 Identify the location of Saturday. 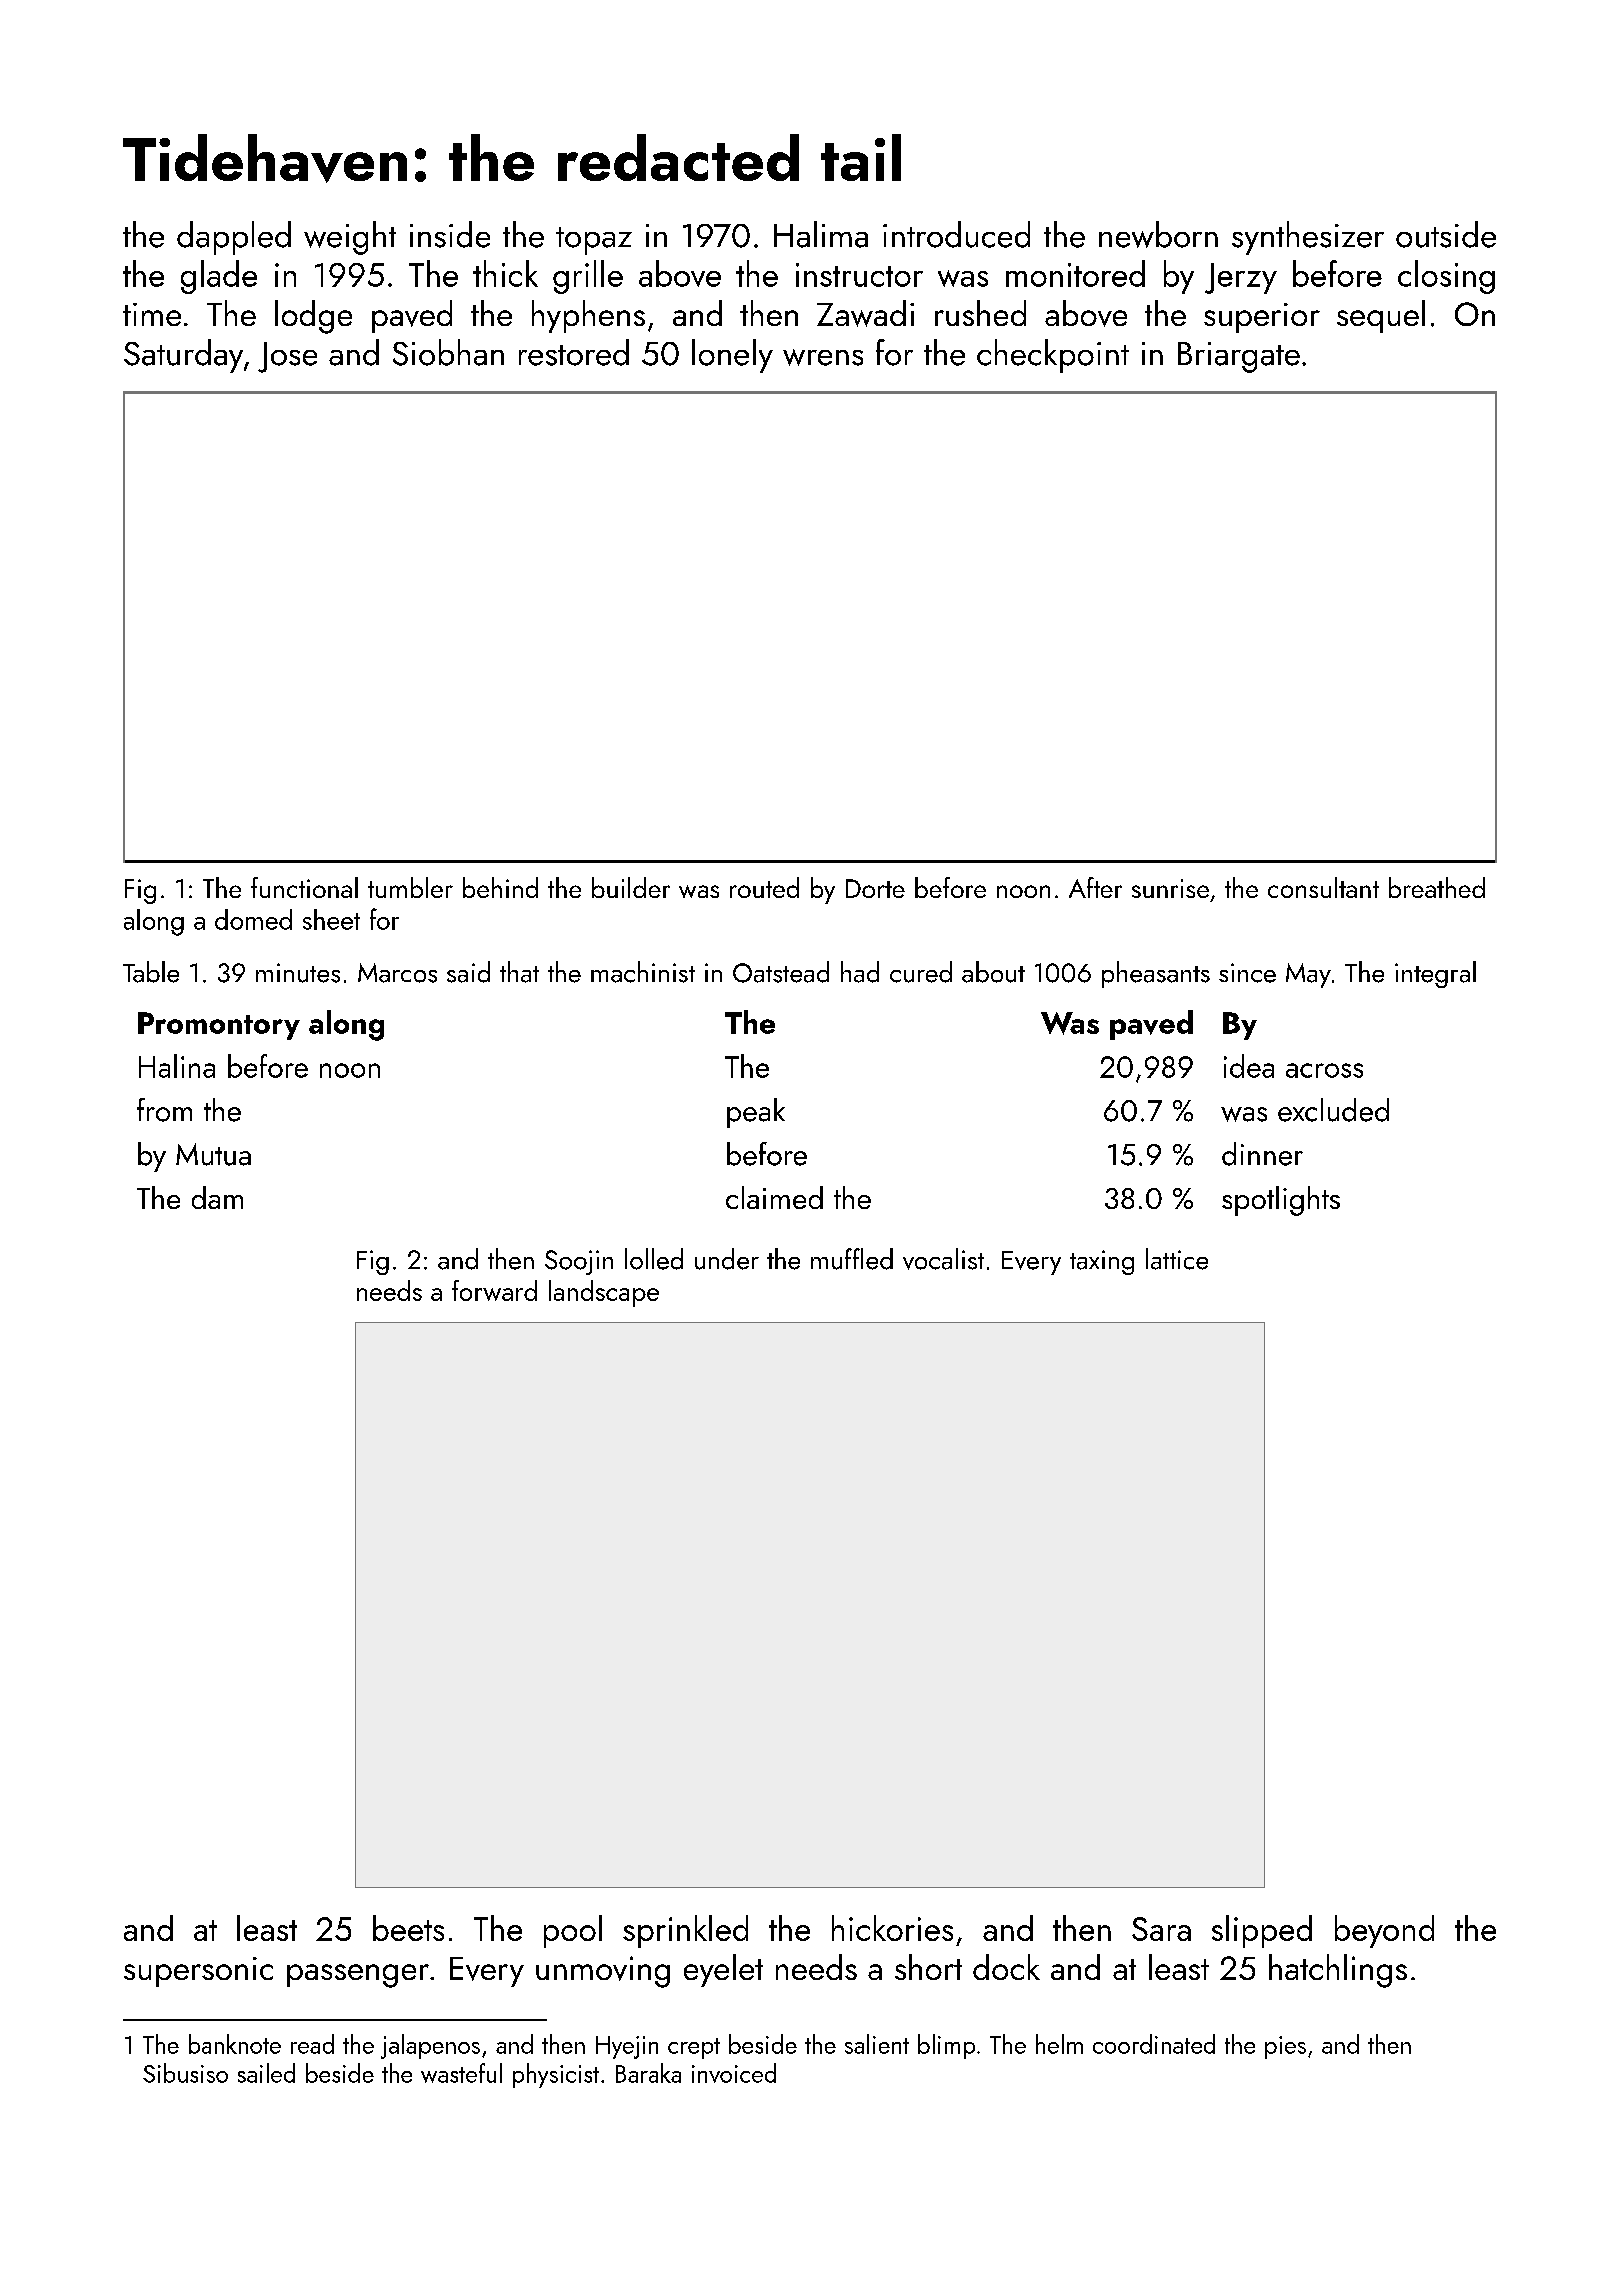
(183, 356).
